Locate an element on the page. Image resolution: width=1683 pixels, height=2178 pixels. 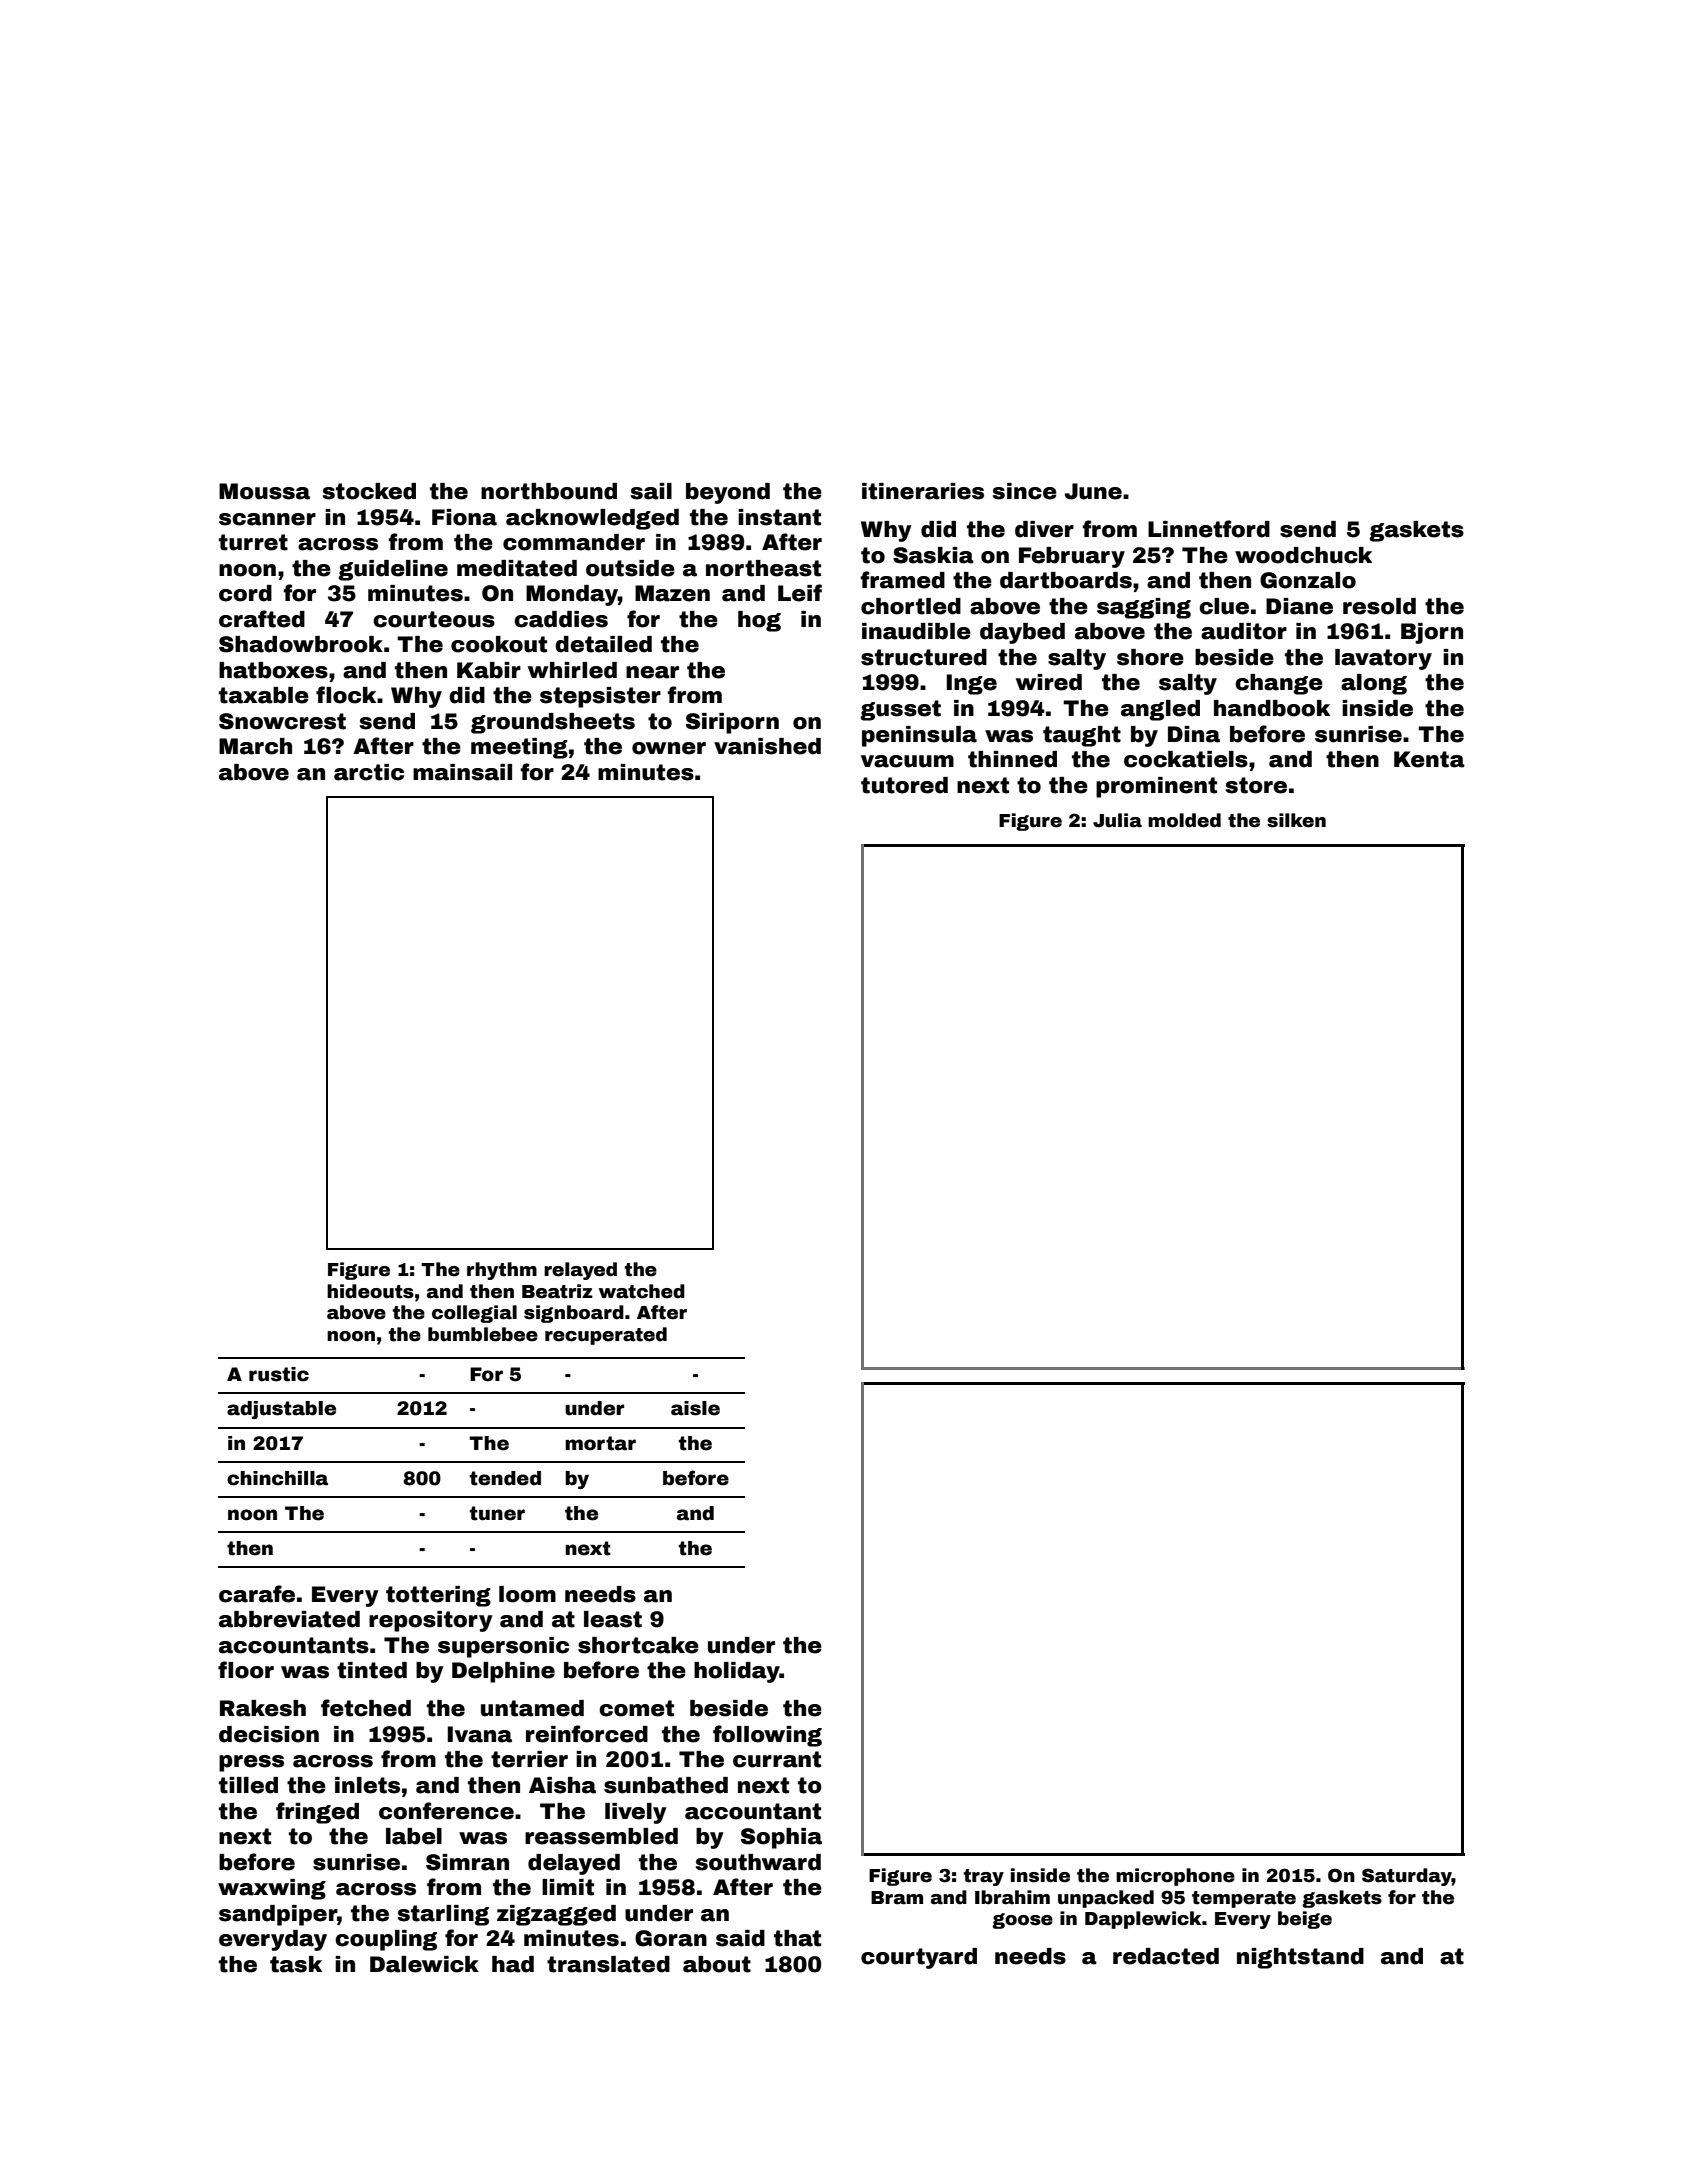
angled is located at coordinates (1160, 710).
